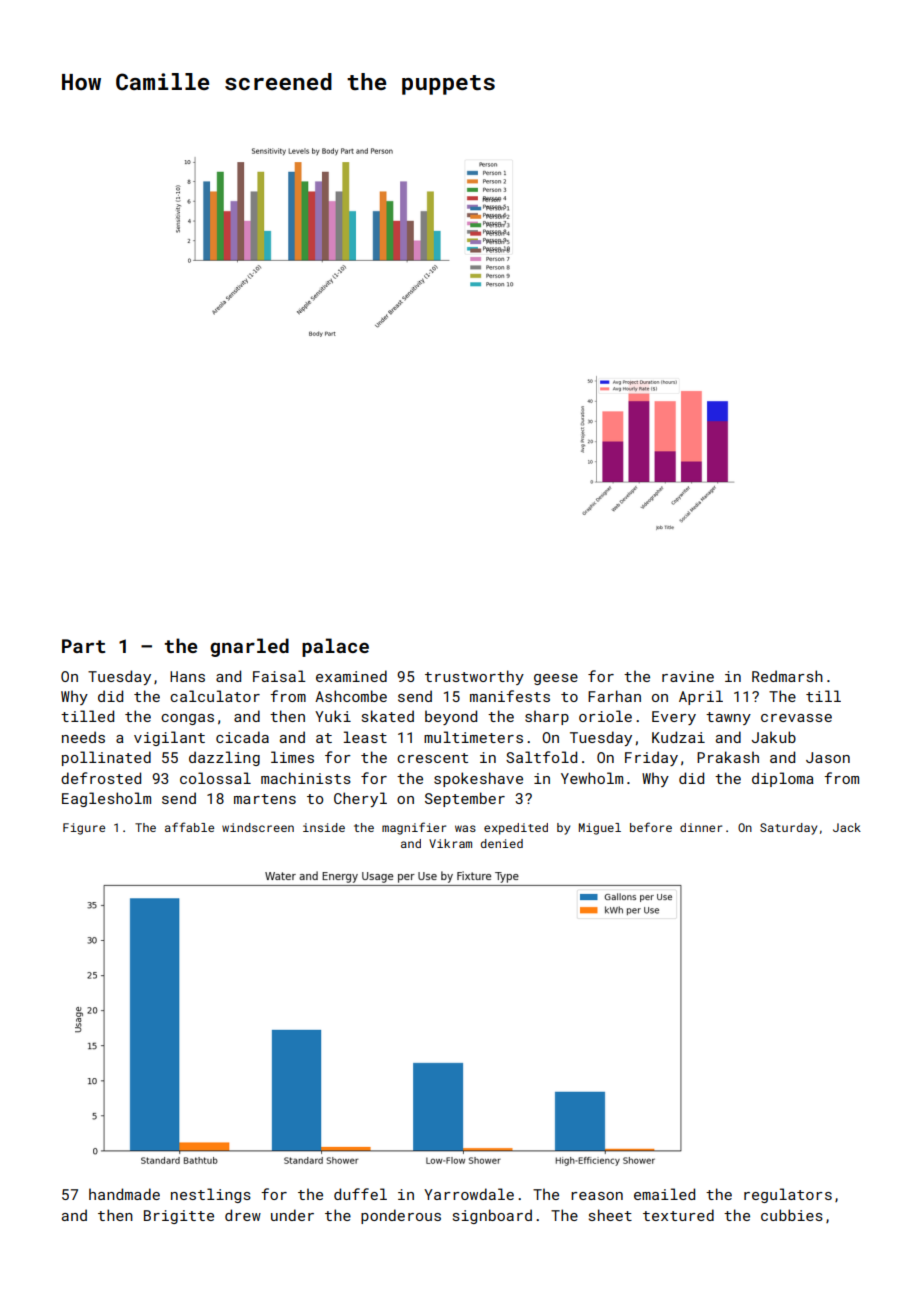  What do you see at coordinates (678, 1215) in the screenshot?
I see `textured` at bounding box center [678, 1215].
